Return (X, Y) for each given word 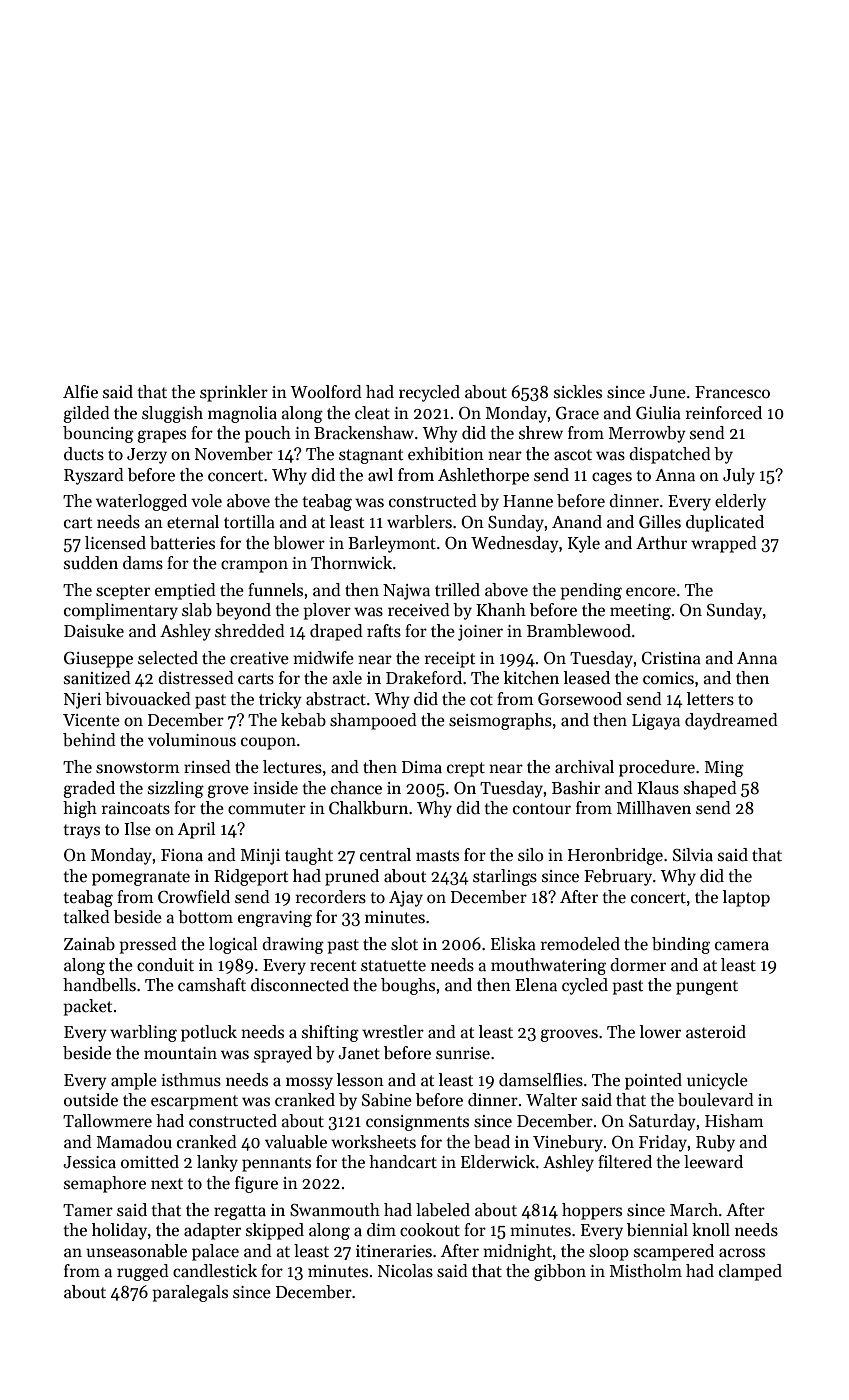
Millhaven (654, 808)
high (80, 809)
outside (91, 1100)
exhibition (446, 454)
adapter (212, 1231)
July (739, 476)
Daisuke (94, 631)
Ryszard (94, 476)
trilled (457, 590)
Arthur (661, 543)
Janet (359, 1053)
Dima (422, 767)
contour (542, 809)
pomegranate (141, 878)
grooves (569, 1035)
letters (710, 699)
